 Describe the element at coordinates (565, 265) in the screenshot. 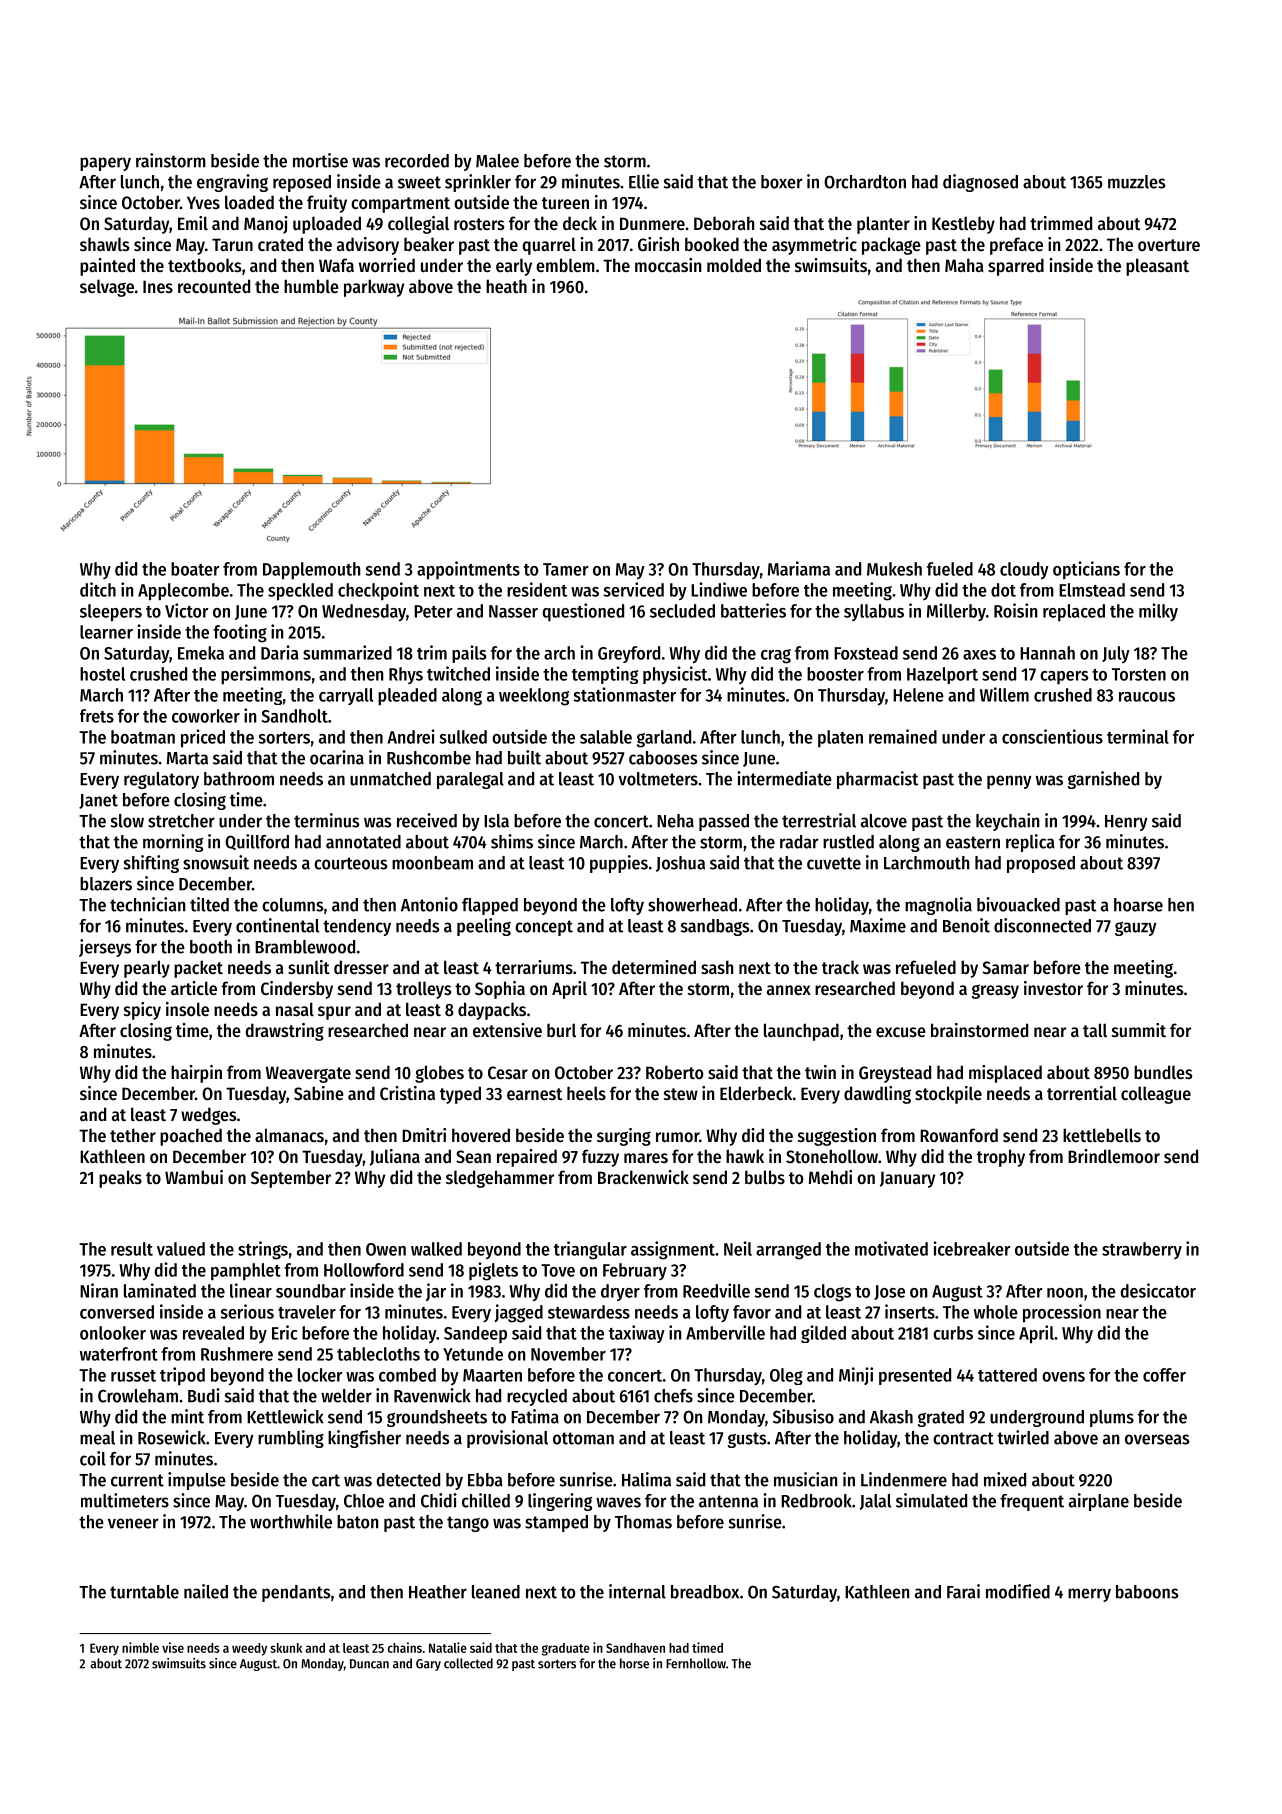

I see `emblem` at that location.
